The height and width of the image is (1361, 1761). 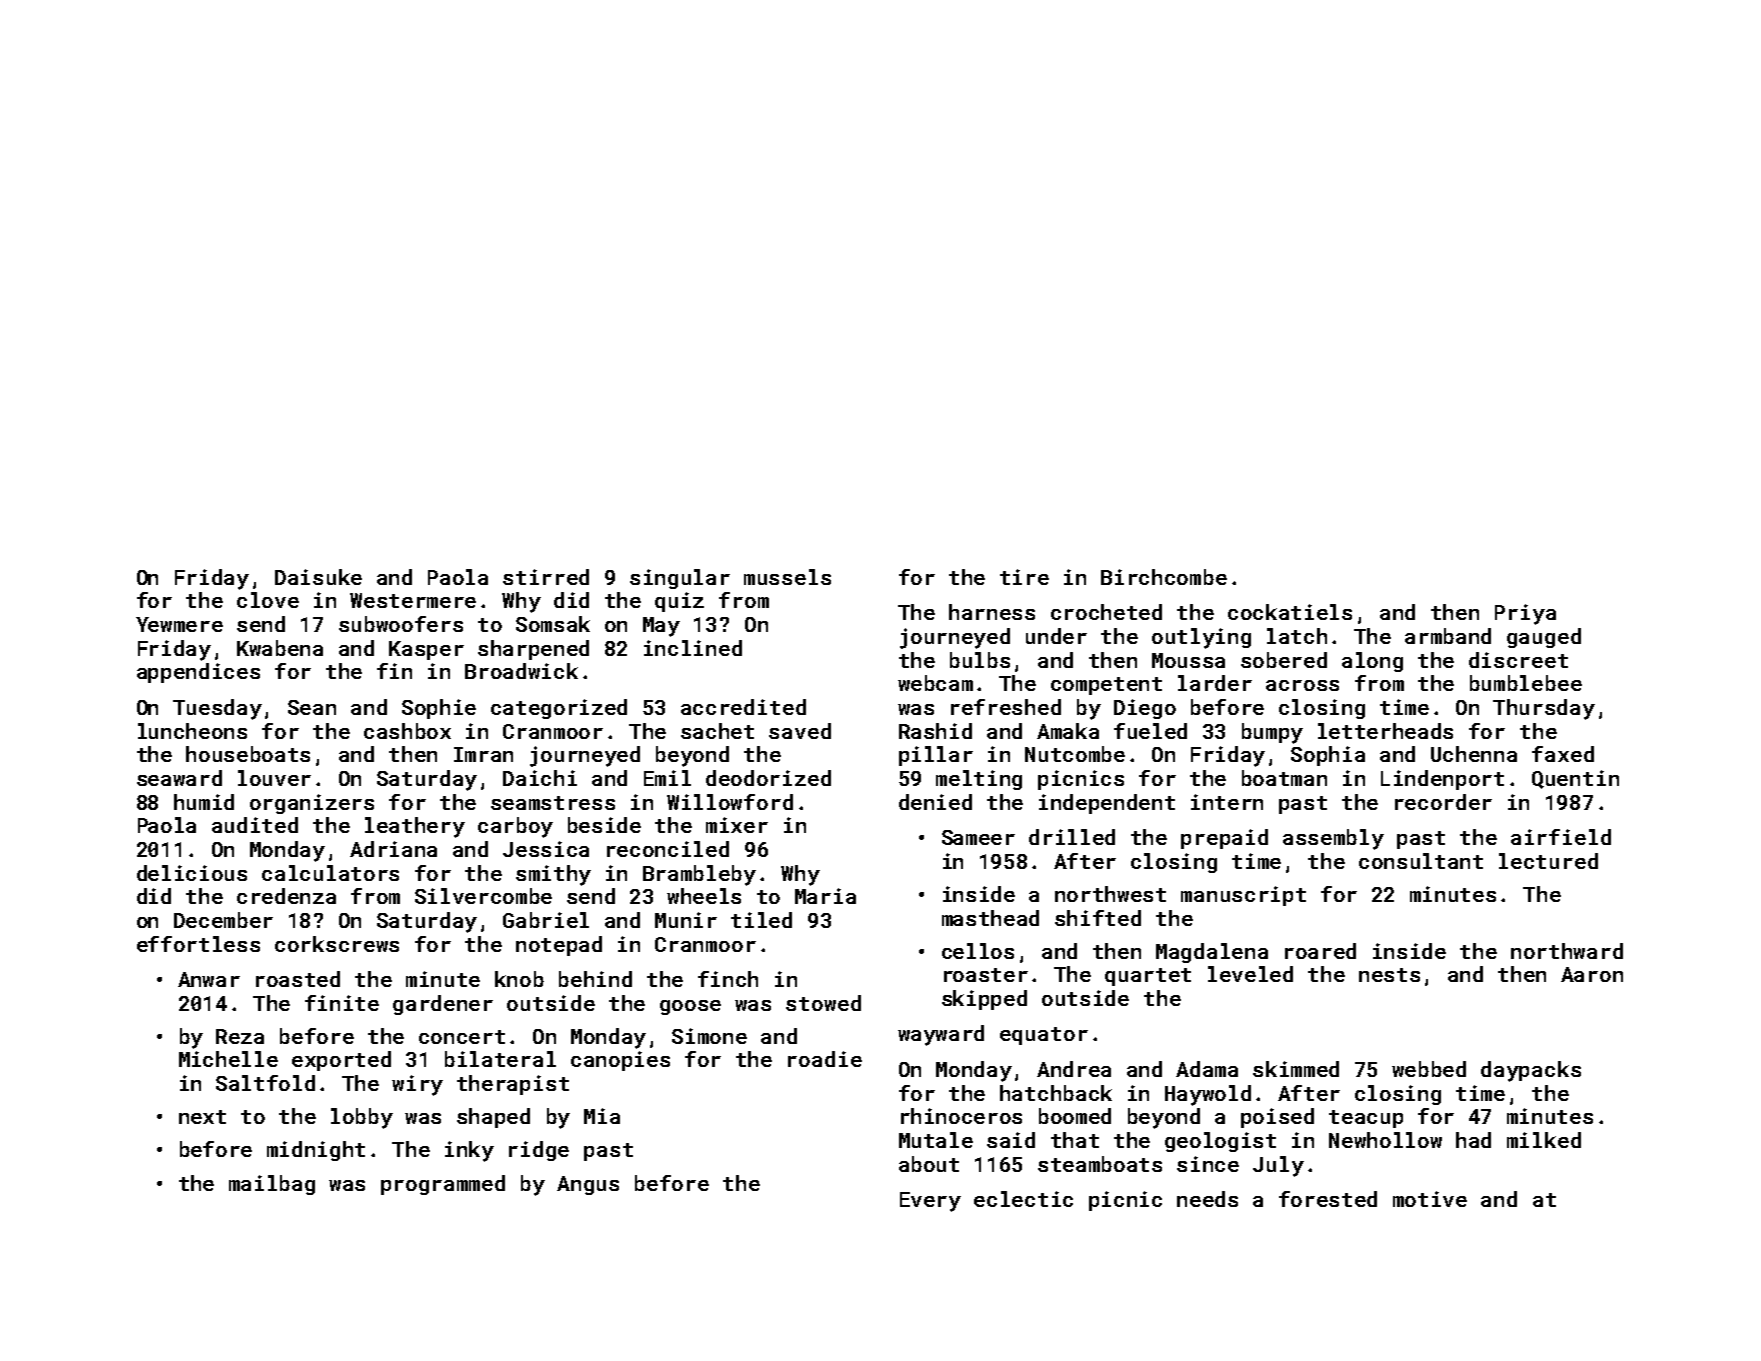 What do you see at coordinates (443, 1185) in the image?
I see `programmed` at bounding box center [443, 1185].
